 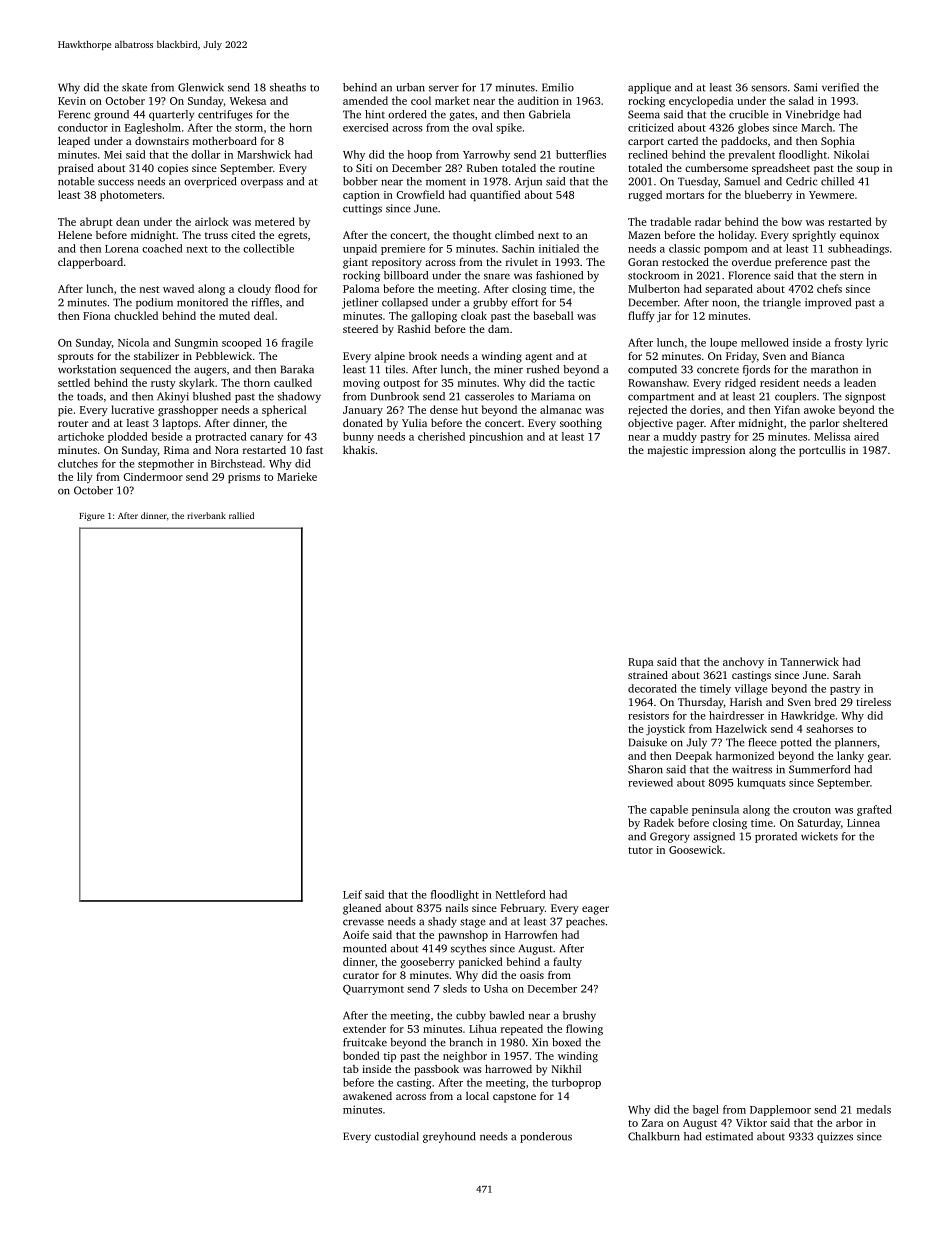 What do you see at coordinates (441, 436) in the screenshot?
I see `cherished` at bounding box center [441, 436].
